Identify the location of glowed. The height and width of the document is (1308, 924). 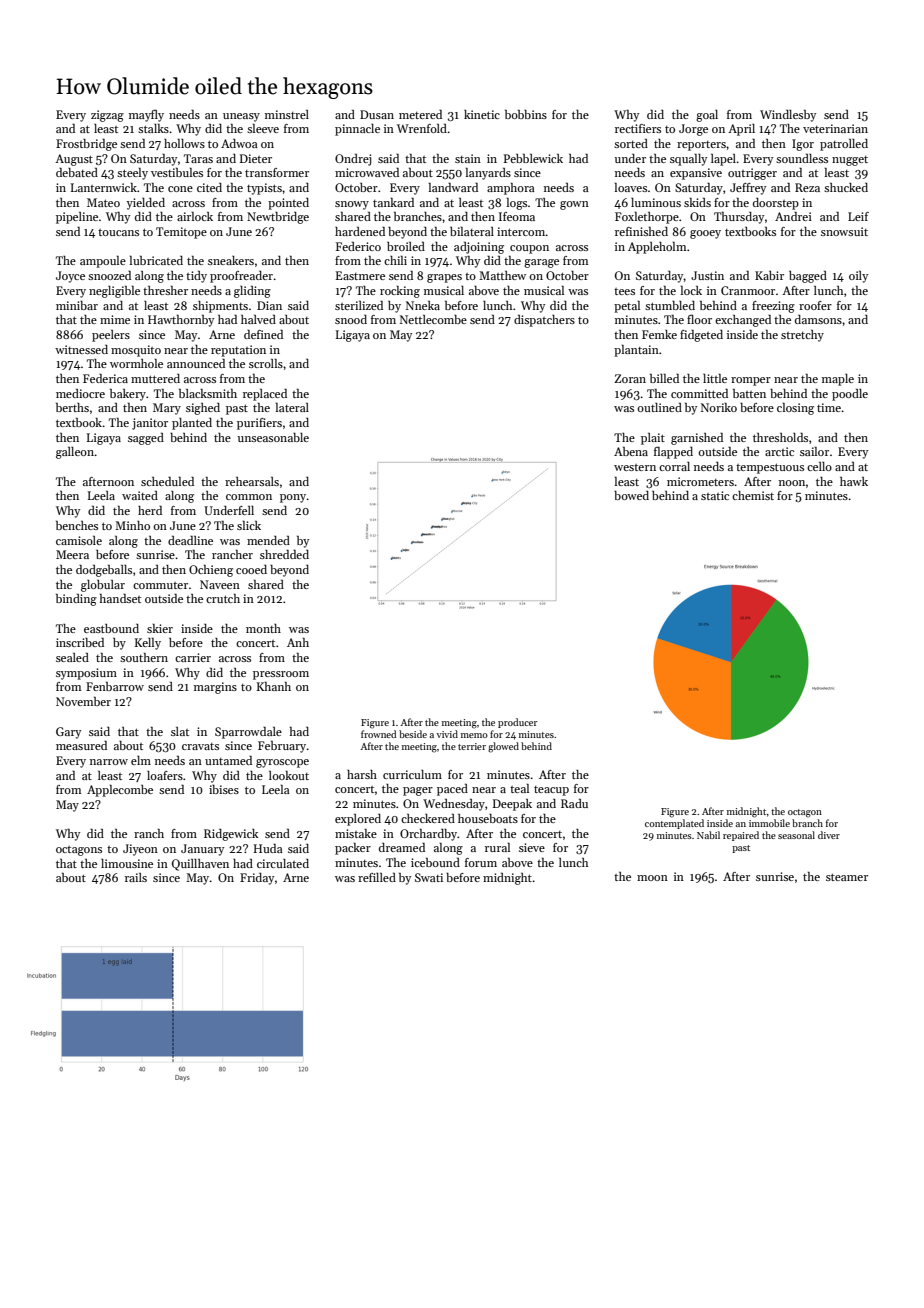
(503, 747).
